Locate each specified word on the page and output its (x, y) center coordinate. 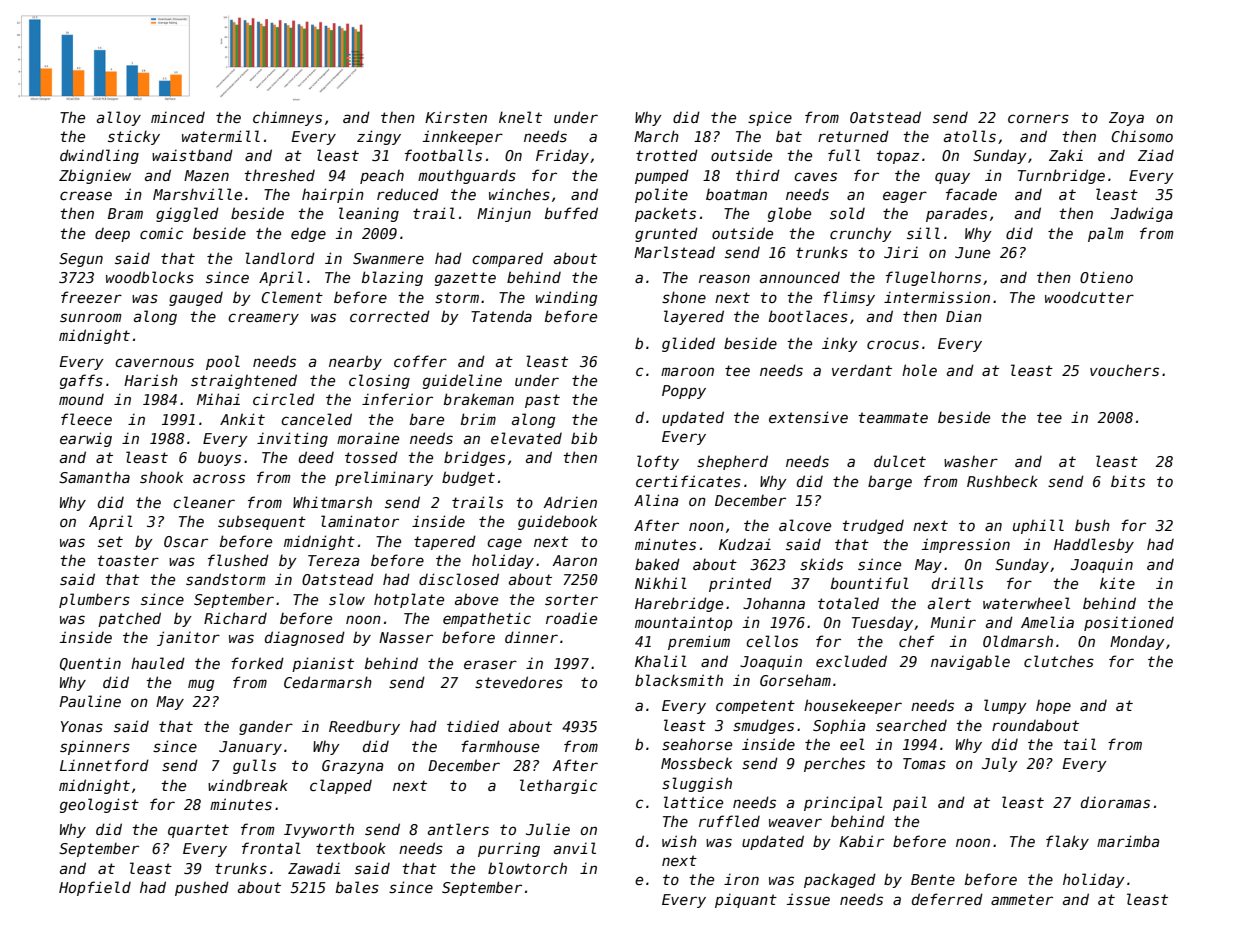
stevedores (519, 682)
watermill (221, 136)
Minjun (504, 214)
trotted (667, 155)
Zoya (1126, 119)
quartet (198, 831)
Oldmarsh (1018, 641)
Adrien (570, 502)
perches (834, 764)
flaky (1067, 842)
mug (201, 685)
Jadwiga (1142, 214)
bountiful (870, 583)
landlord (280, 258)
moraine (368, 438)
